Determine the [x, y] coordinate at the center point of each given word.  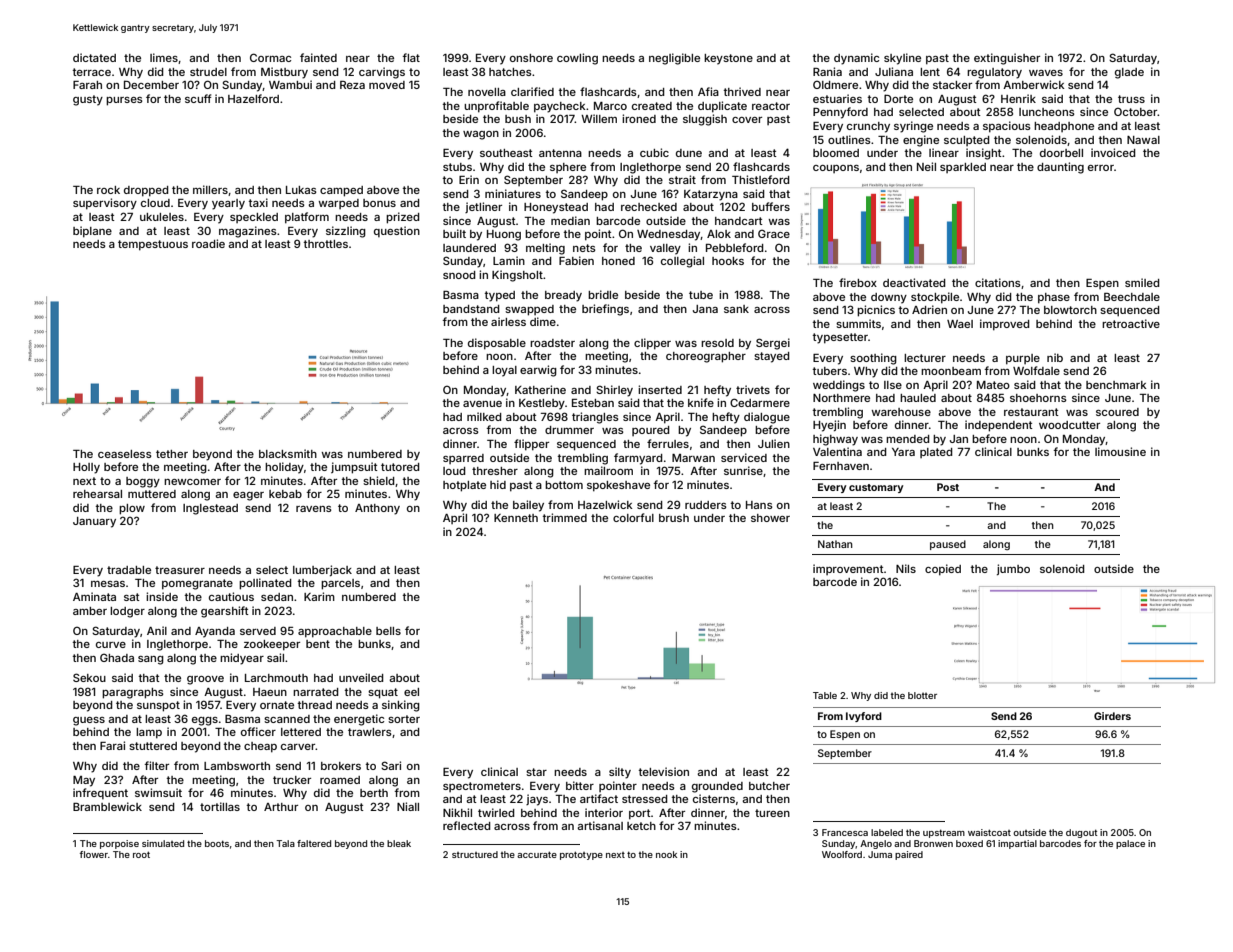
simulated [163, 843]
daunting [1060, 168]
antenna [560, 153]
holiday [284, 468]
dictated [94, 57]
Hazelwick [605, 504]
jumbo [1013, 569]
